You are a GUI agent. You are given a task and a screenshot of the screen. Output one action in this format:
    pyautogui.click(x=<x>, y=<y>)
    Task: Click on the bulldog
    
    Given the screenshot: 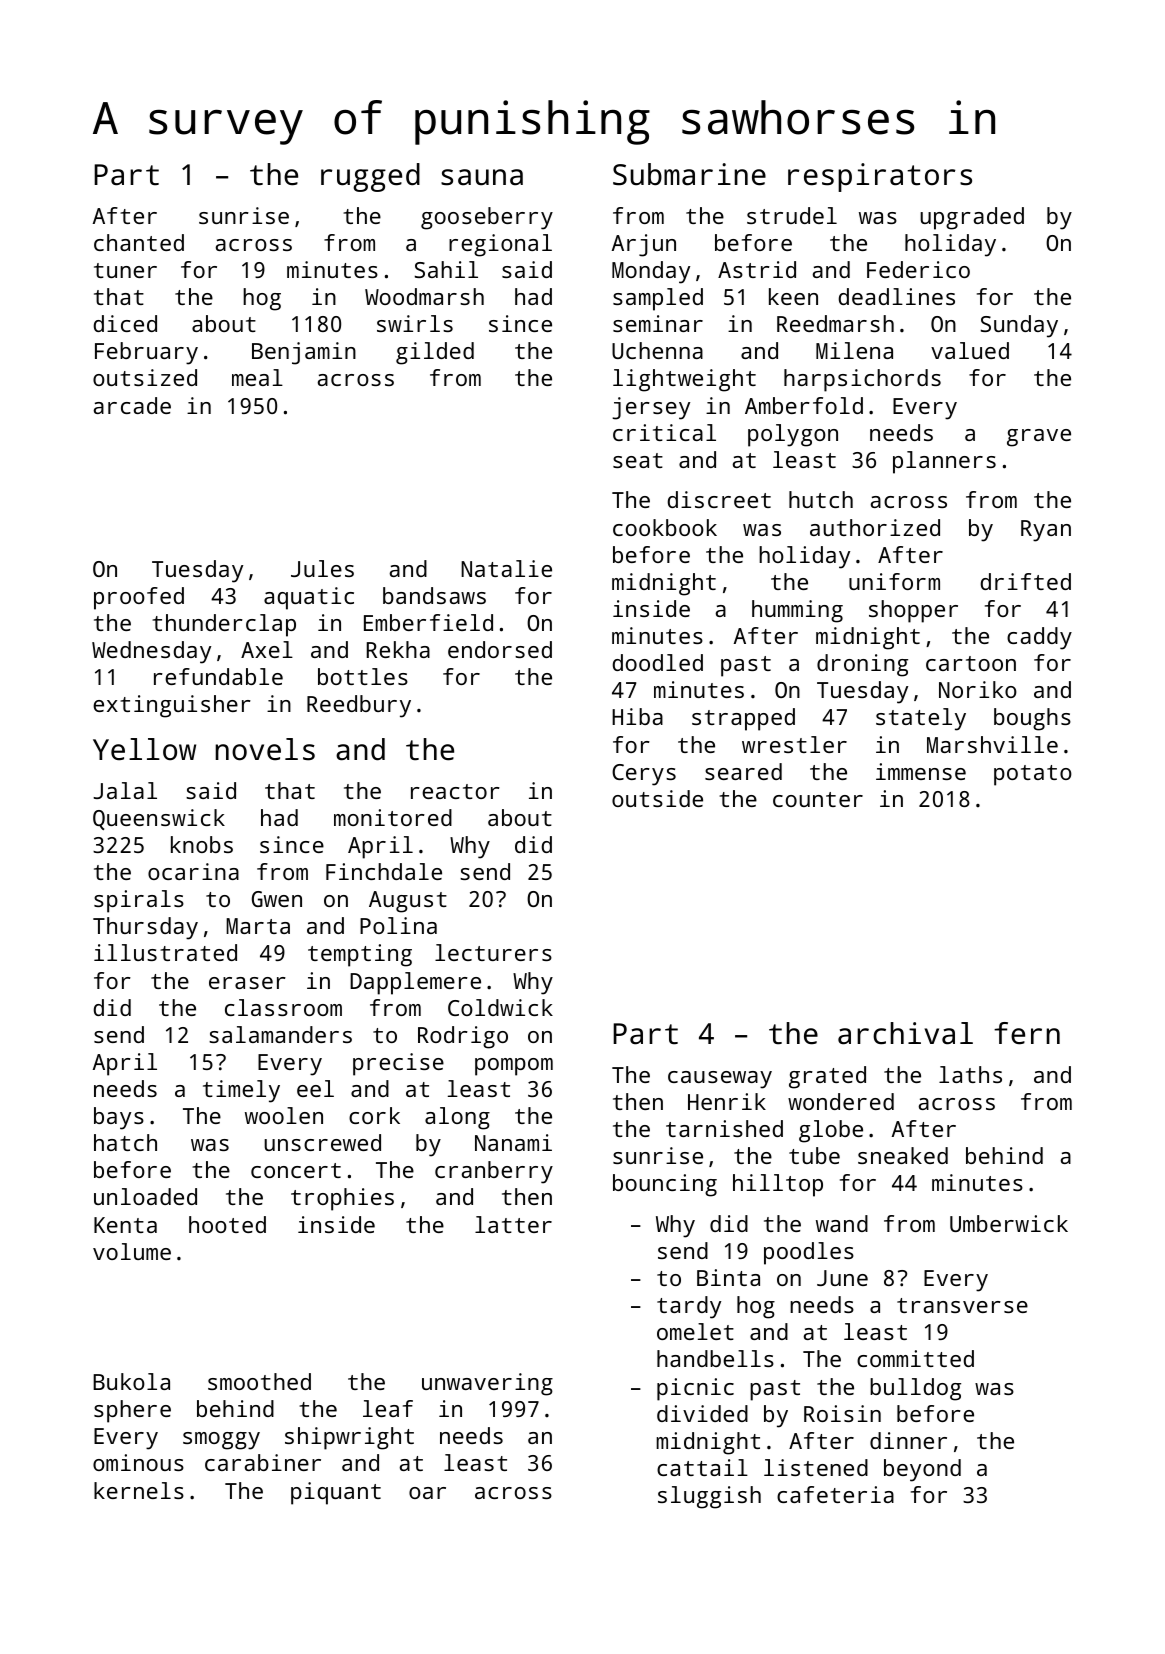 What is the action you would take?
    pyautogui.click(x=915, y=1389)
